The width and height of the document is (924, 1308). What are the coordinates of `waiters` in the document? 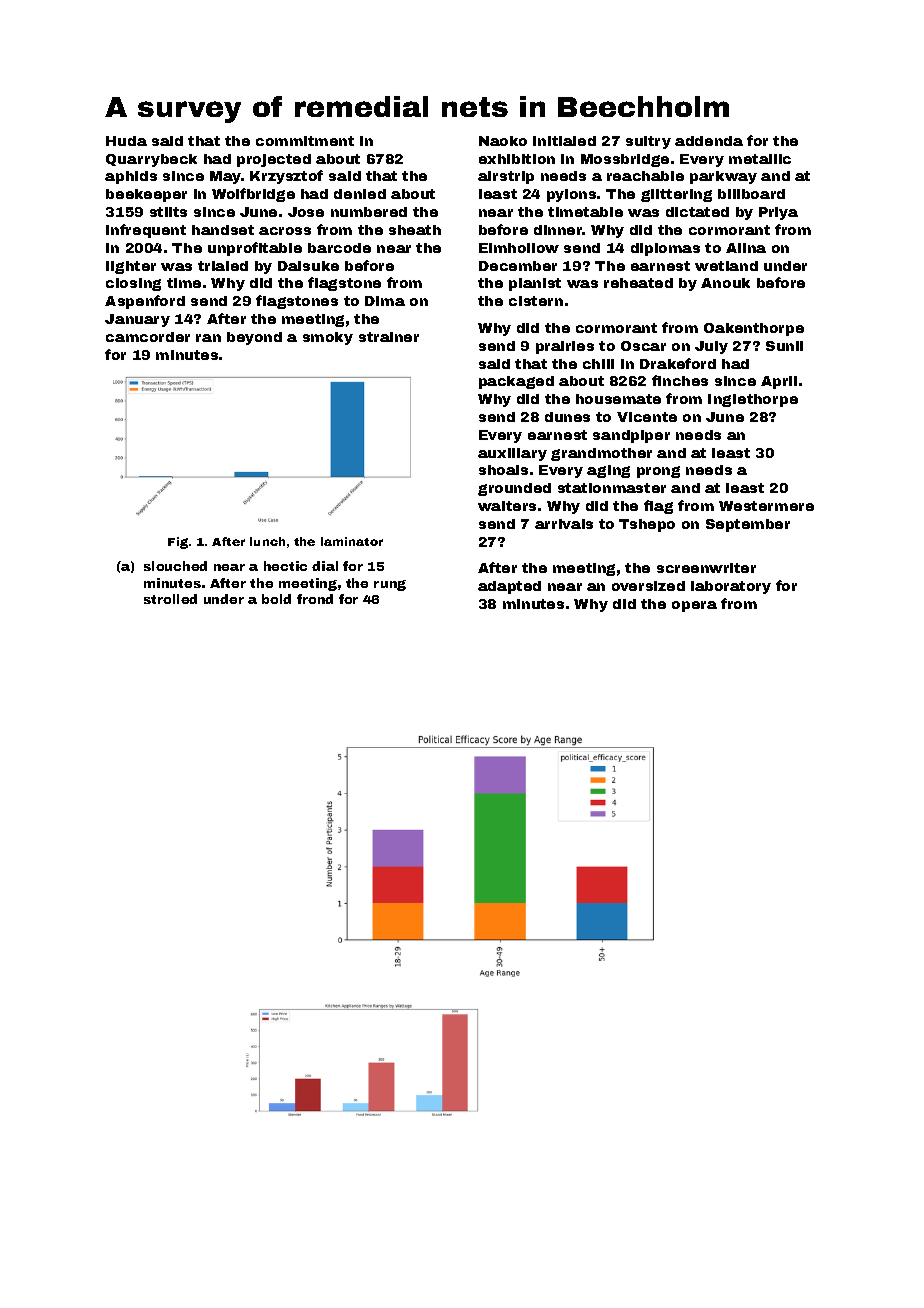 It's located at (507, 506).
